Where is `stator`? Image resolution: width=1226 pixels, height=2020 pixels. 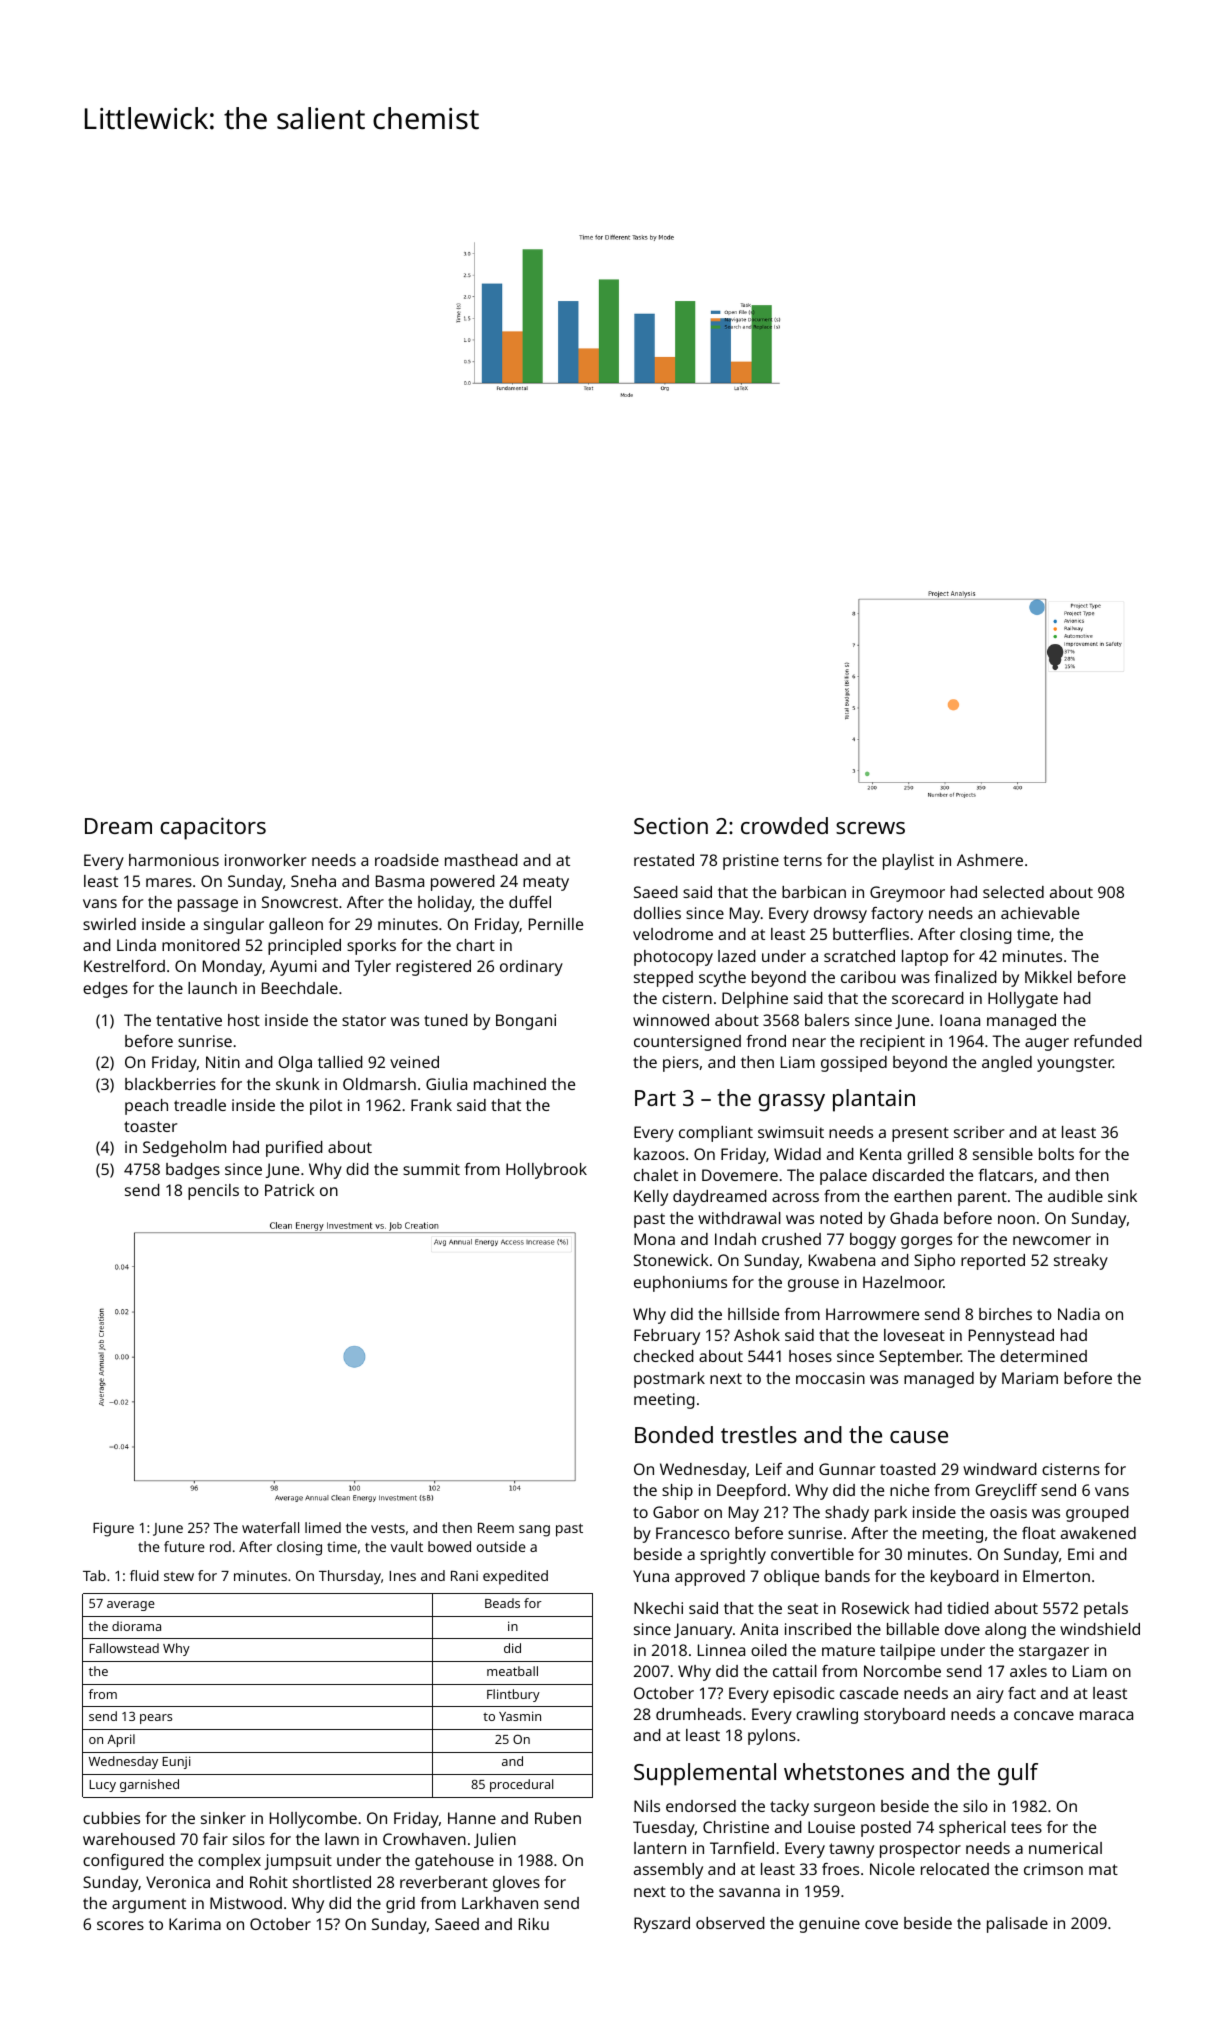
stator is located at coordinates (364, 1020).
